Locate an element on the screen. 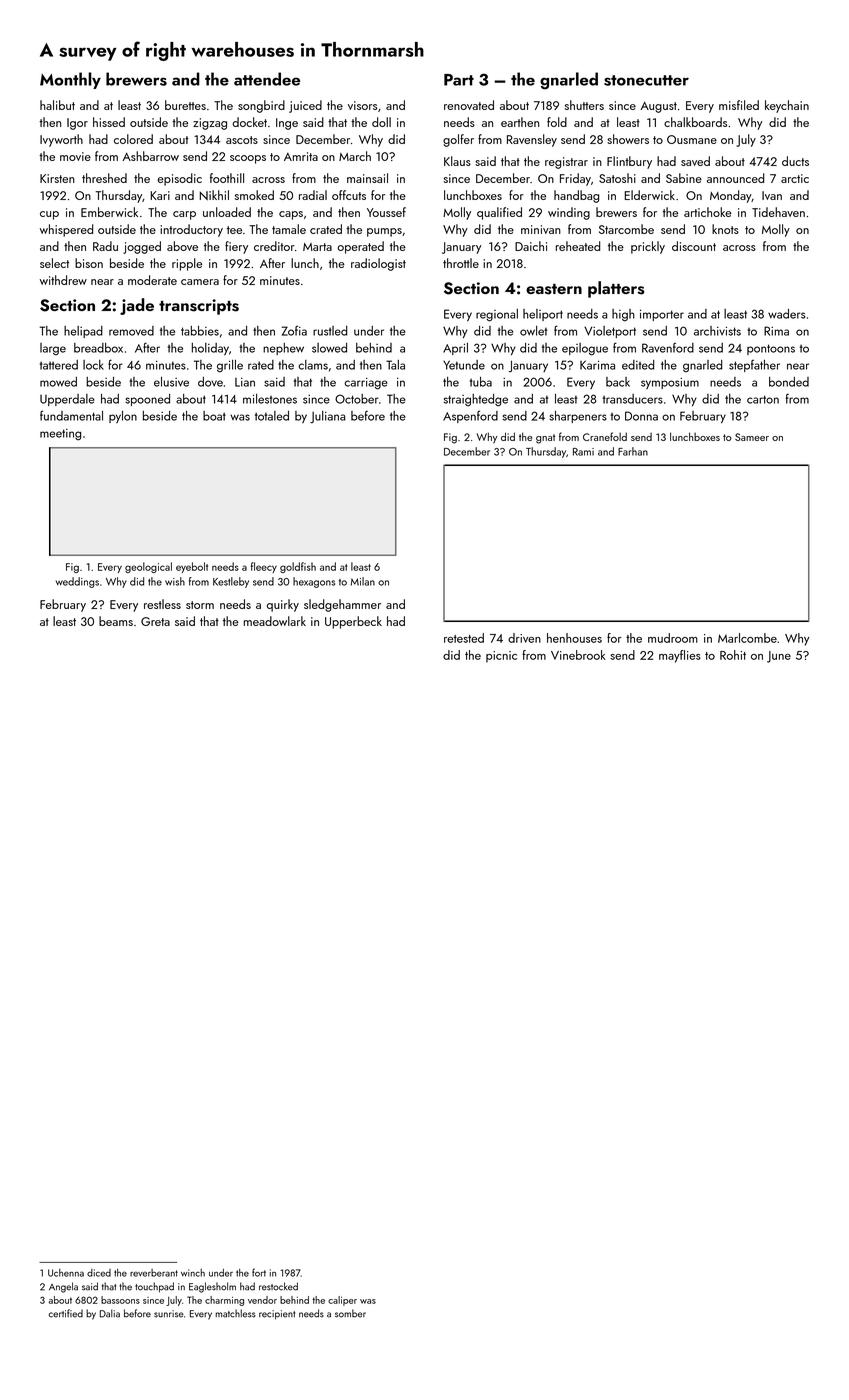 The width and height of the screenshot is (849, 1400). stonecutter is located at coordinates (646, 80).
